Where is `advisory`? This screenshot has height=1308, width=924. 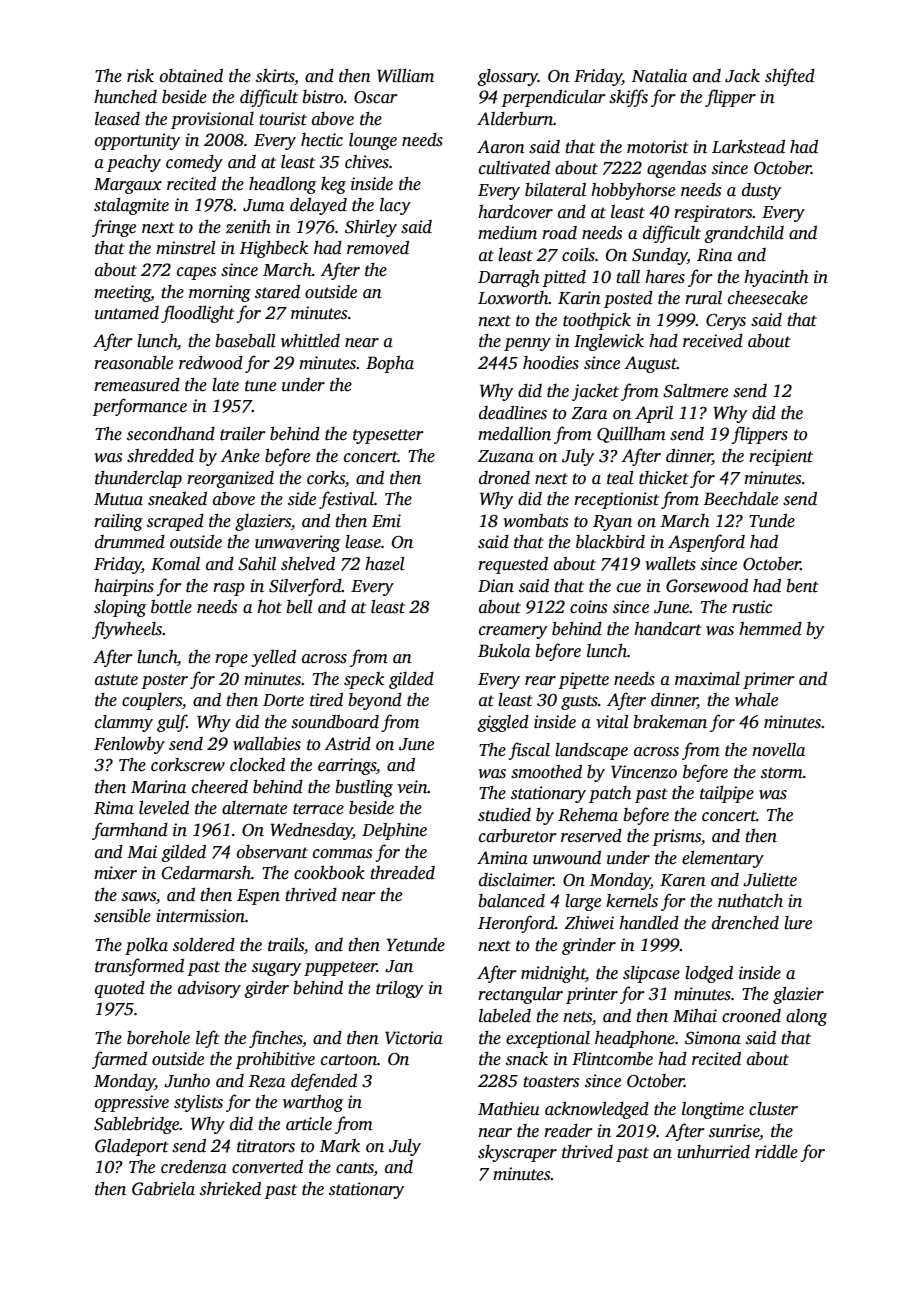
advisory is located at coordinates (209, 989).
